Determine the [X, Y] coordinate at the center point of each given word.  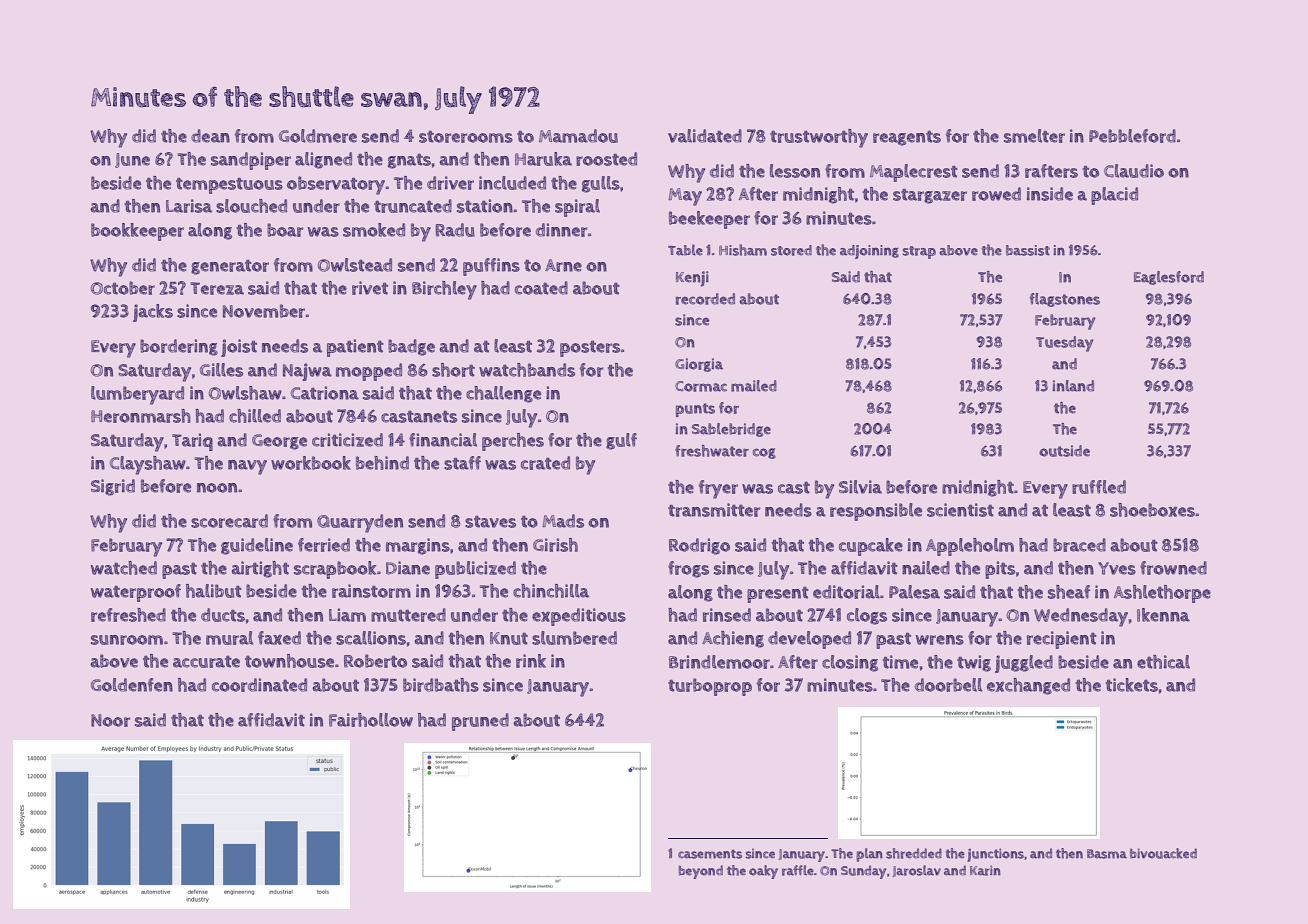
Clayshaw [148, 465]
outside [1064, 451]
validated [705, 136]
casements [710, 854]
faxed [279, 638]
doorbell [948, 685]
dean [210, 136]
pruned [480, 722]
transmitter [714, 510]
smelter [1034, 136]
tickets [1132, 685]
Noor [110, 720]
